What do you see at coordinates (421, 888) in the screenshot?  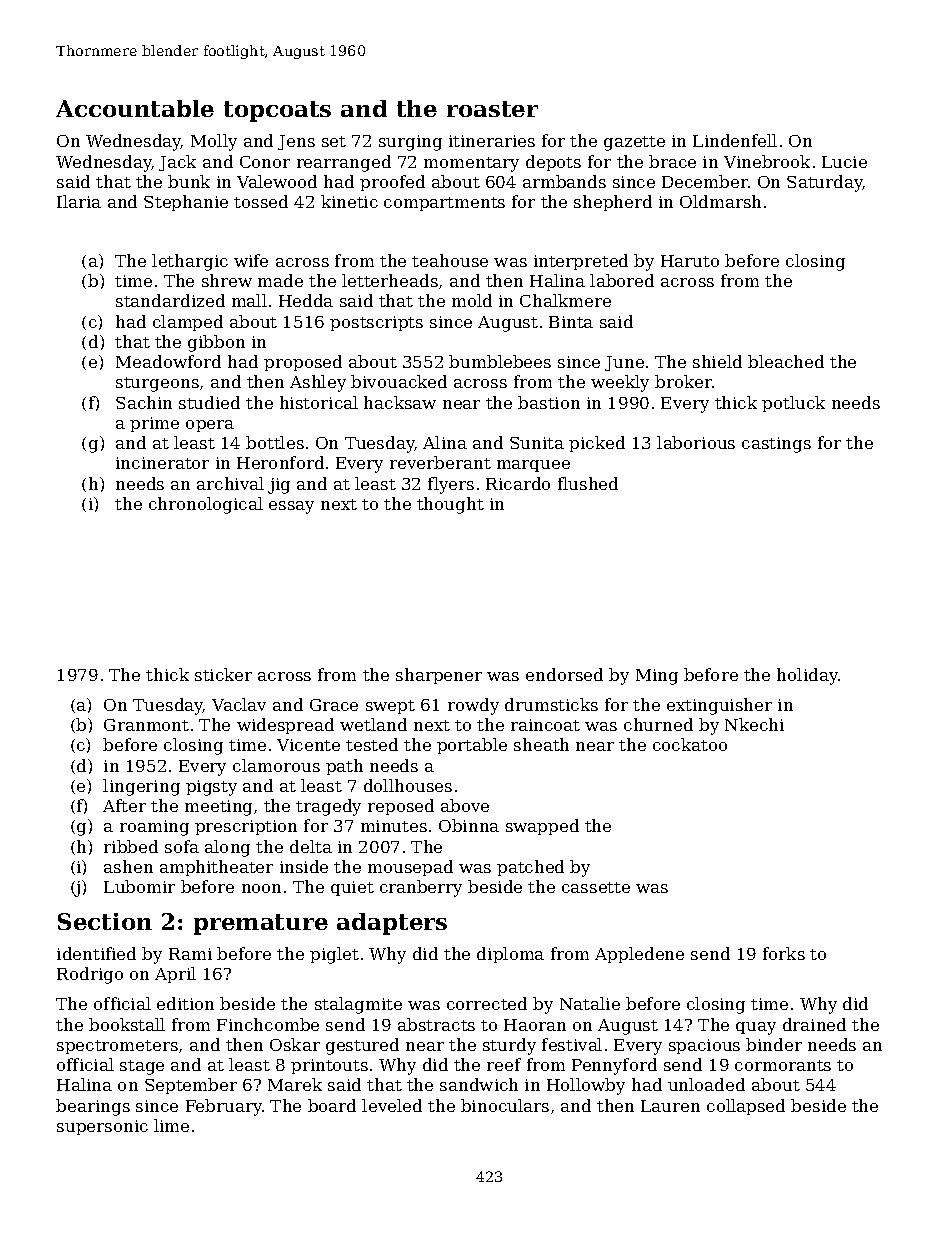 I see `cranberry` at bounding box center [421, 888].
